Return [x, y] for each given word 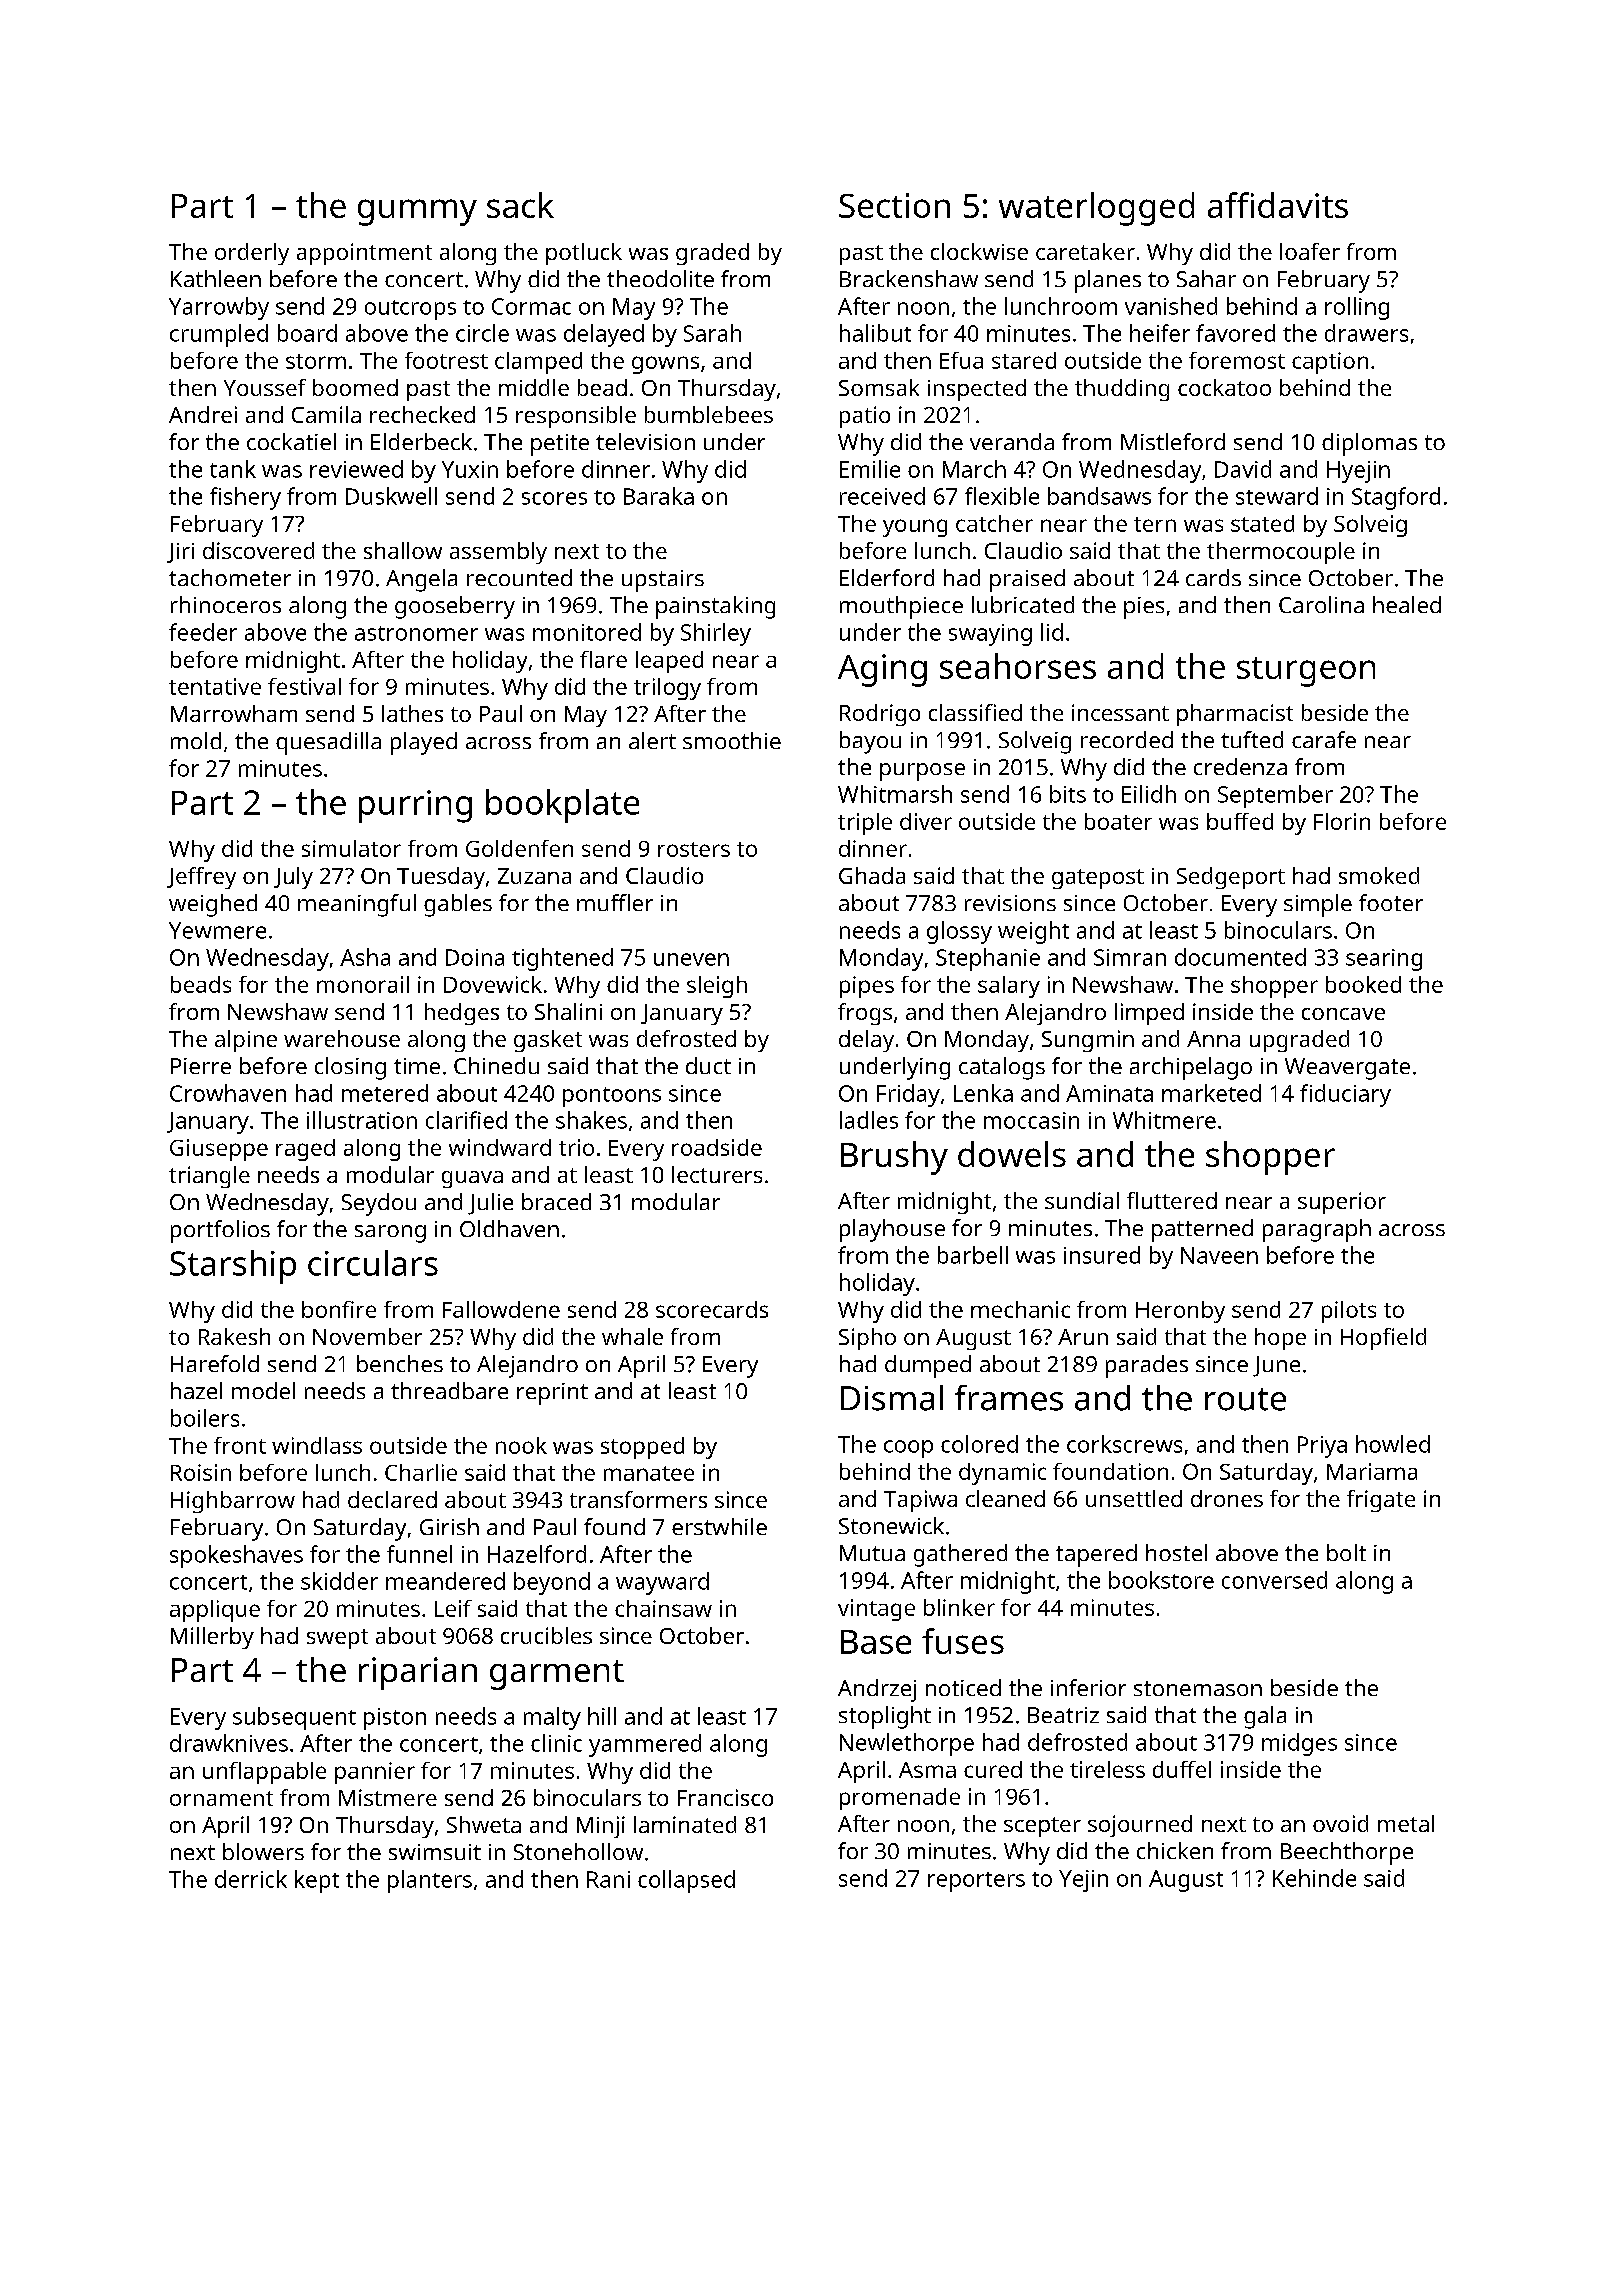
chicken [1175, 1850]
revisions [1010, 903]
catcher [994, 523]
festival [304, 686]
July [293, 878]
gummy [417, 212]
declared [392, 1499]
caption [1330, 363]
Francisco [725, 1797]
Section [894, 205]
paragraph [1317, 1230]
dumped [928, 1366]
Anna [1213, 1039]
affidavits [1278, 205]
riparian [418, 1673]
